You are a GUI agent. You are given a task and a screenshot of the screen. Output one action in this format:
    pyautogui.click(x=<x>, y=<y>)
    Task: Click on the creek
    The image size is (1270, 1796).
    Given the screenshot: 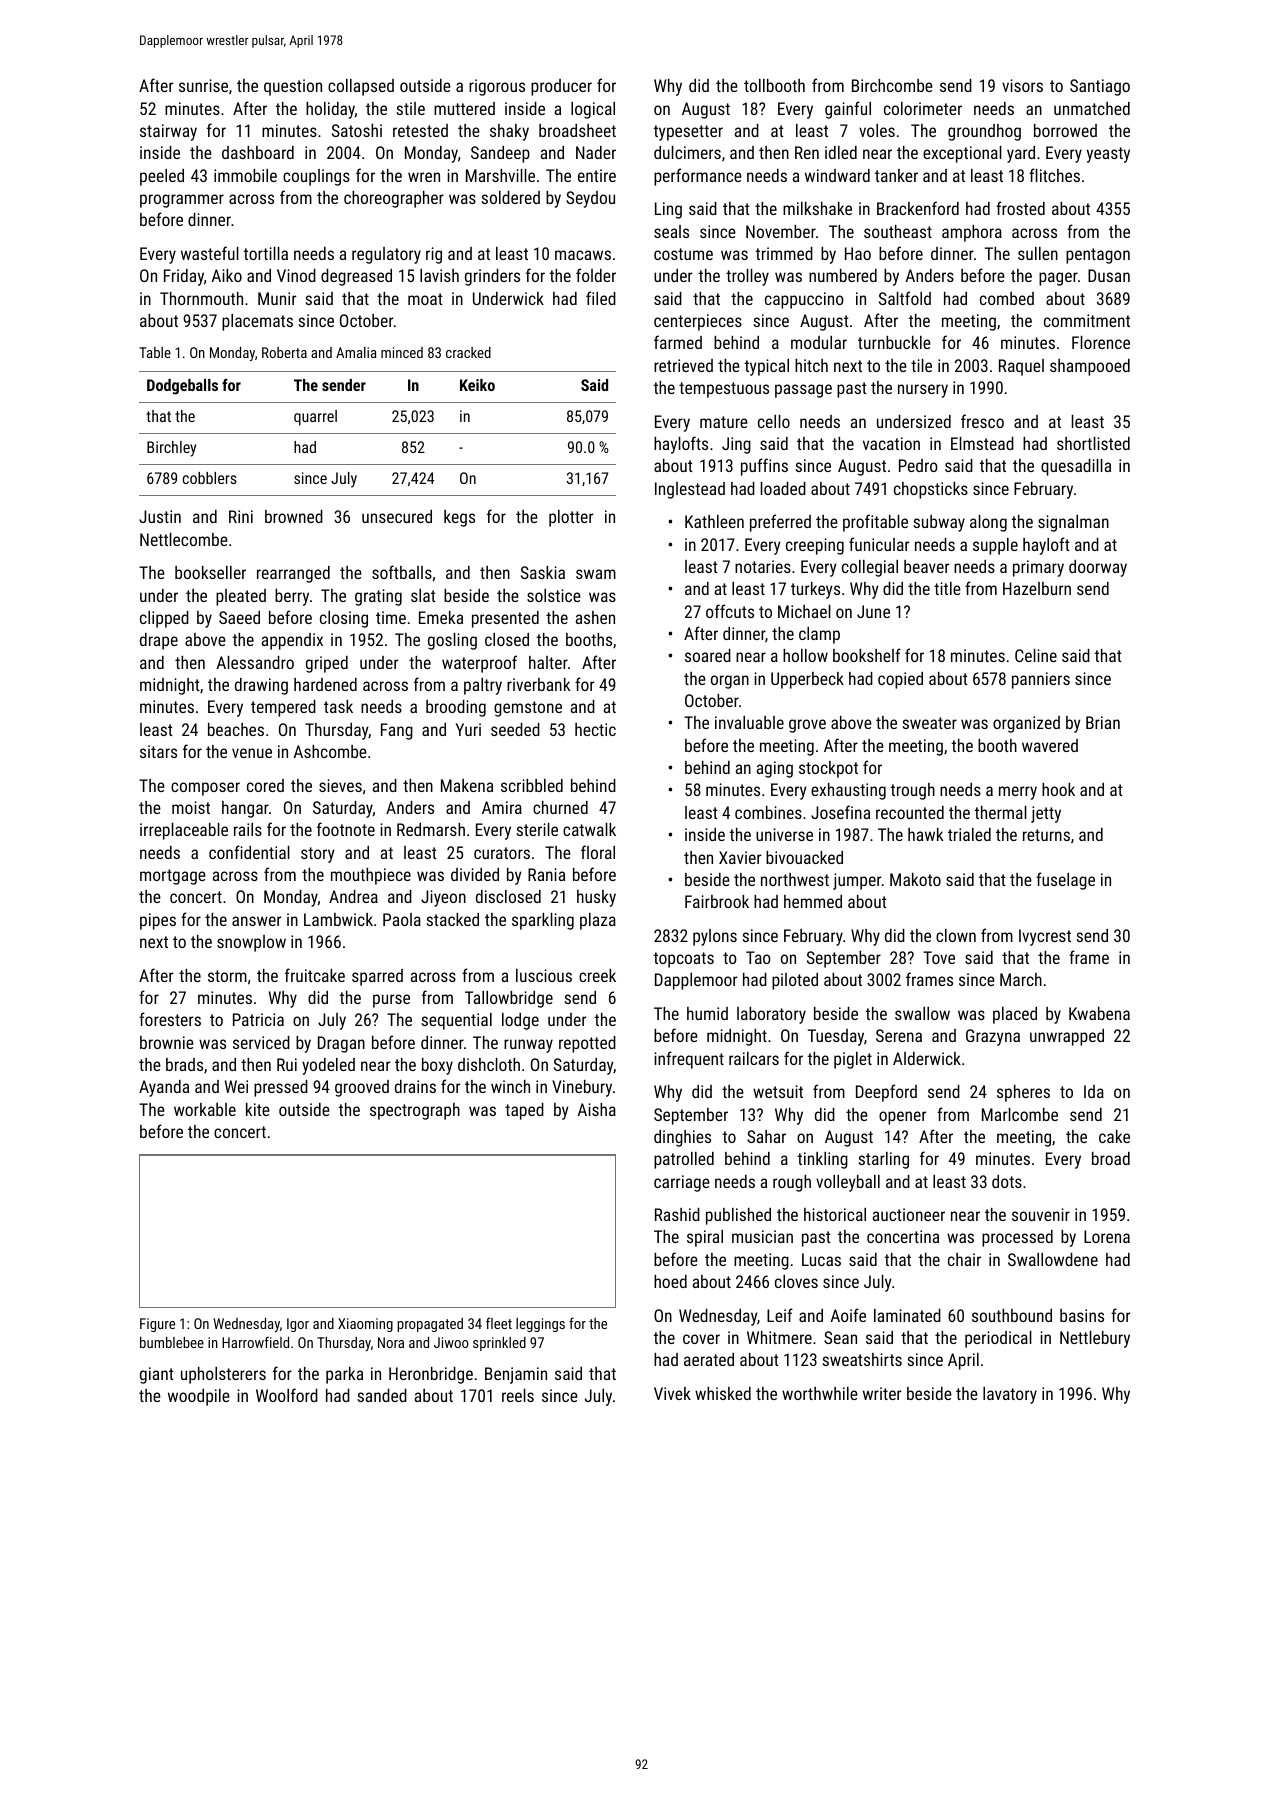 What is the action you would take?
    pyautogui.click(x=597, y=975)
